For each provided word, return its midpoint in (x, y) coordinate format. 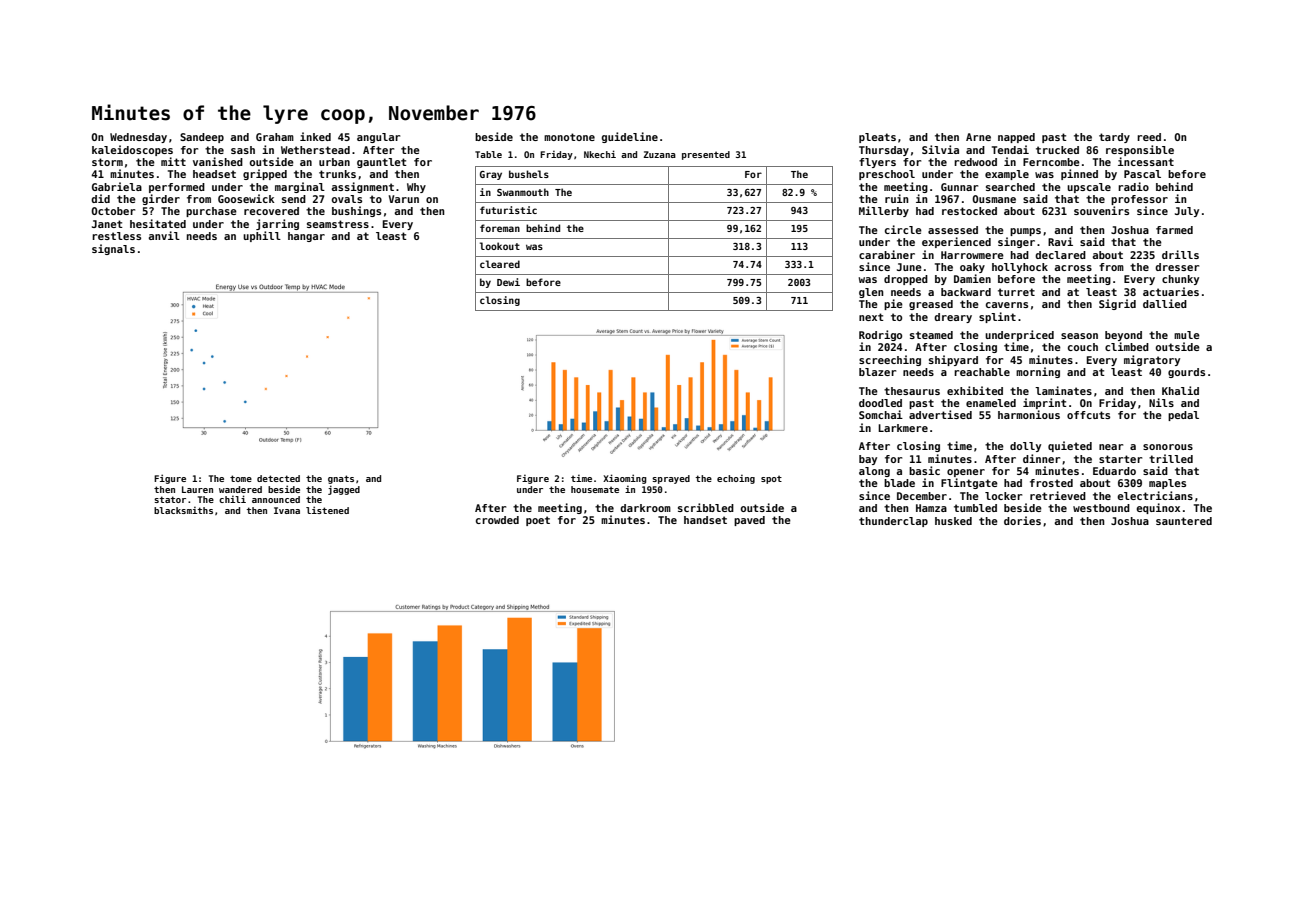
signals (113, 249)
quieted (1070, 446)
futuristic (508, 210)
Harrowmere (972, 255)
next (871, 317)
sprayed (671, 479)
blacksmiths (183, 510)
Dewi (508, 282)
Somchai (881, 414)
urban (334, 162)
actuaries (1171, 291)
